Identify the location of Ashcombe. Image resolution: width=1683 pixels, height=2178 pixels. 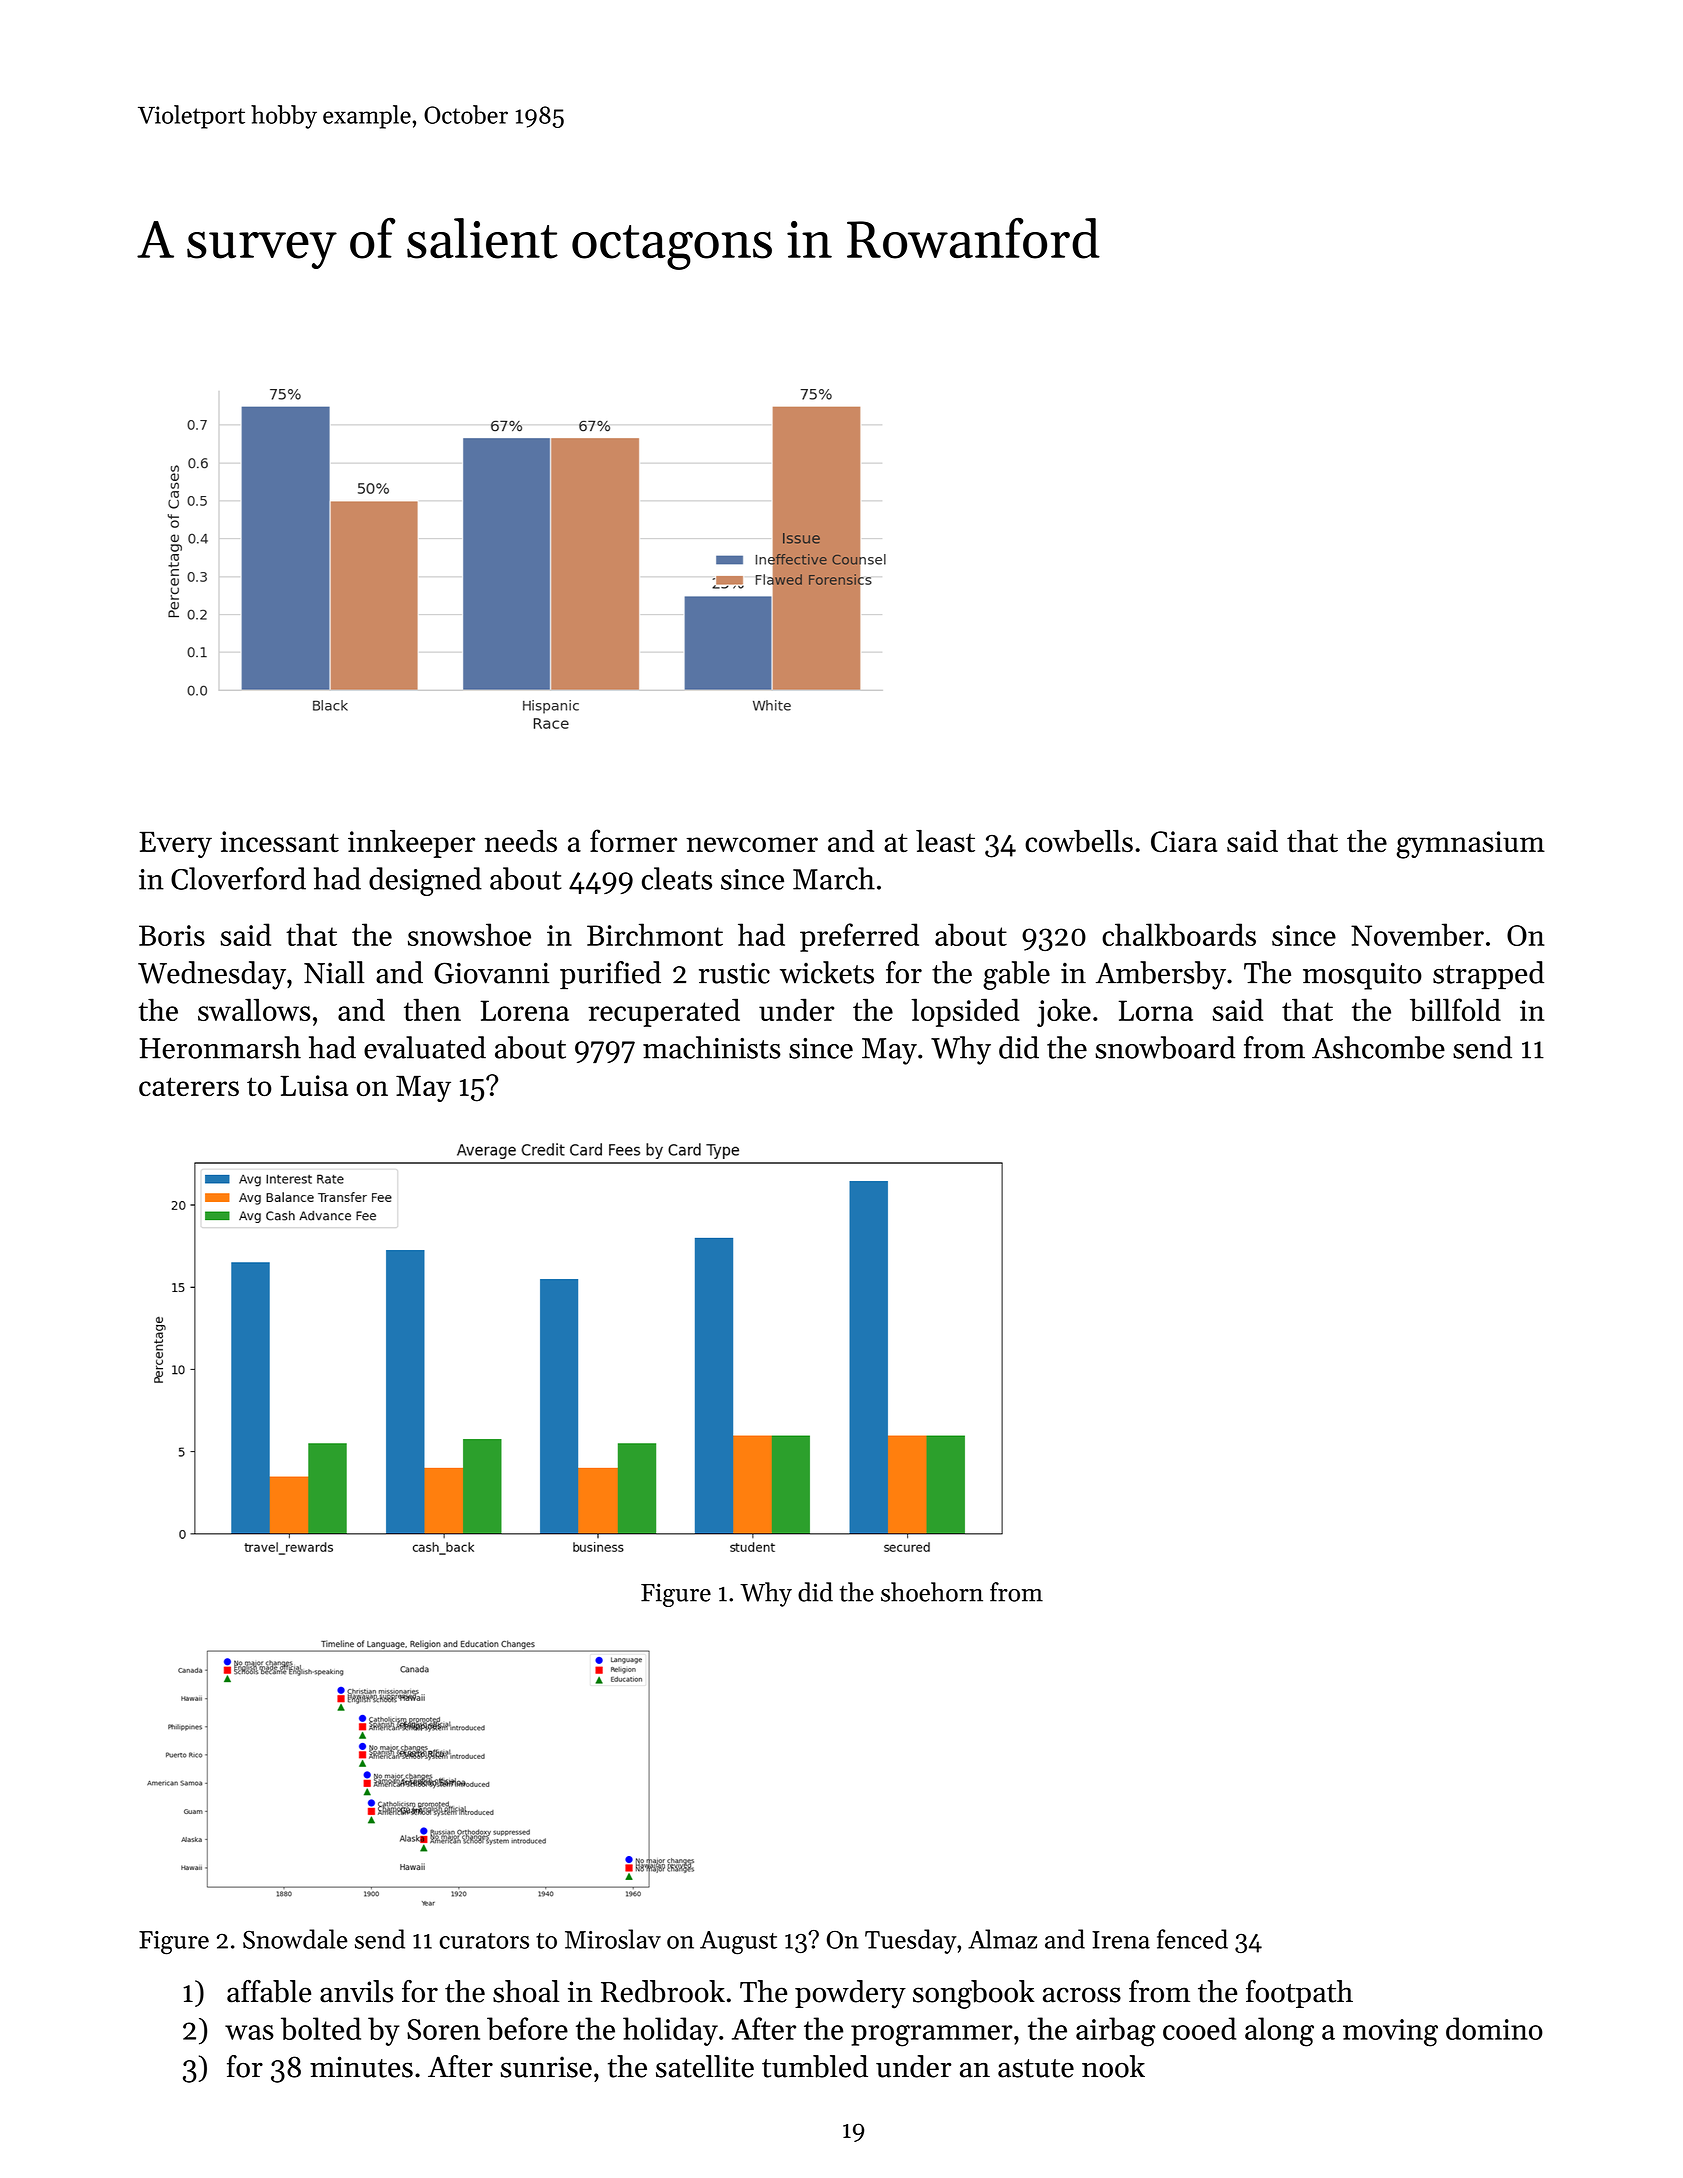
(1378, 1047).
